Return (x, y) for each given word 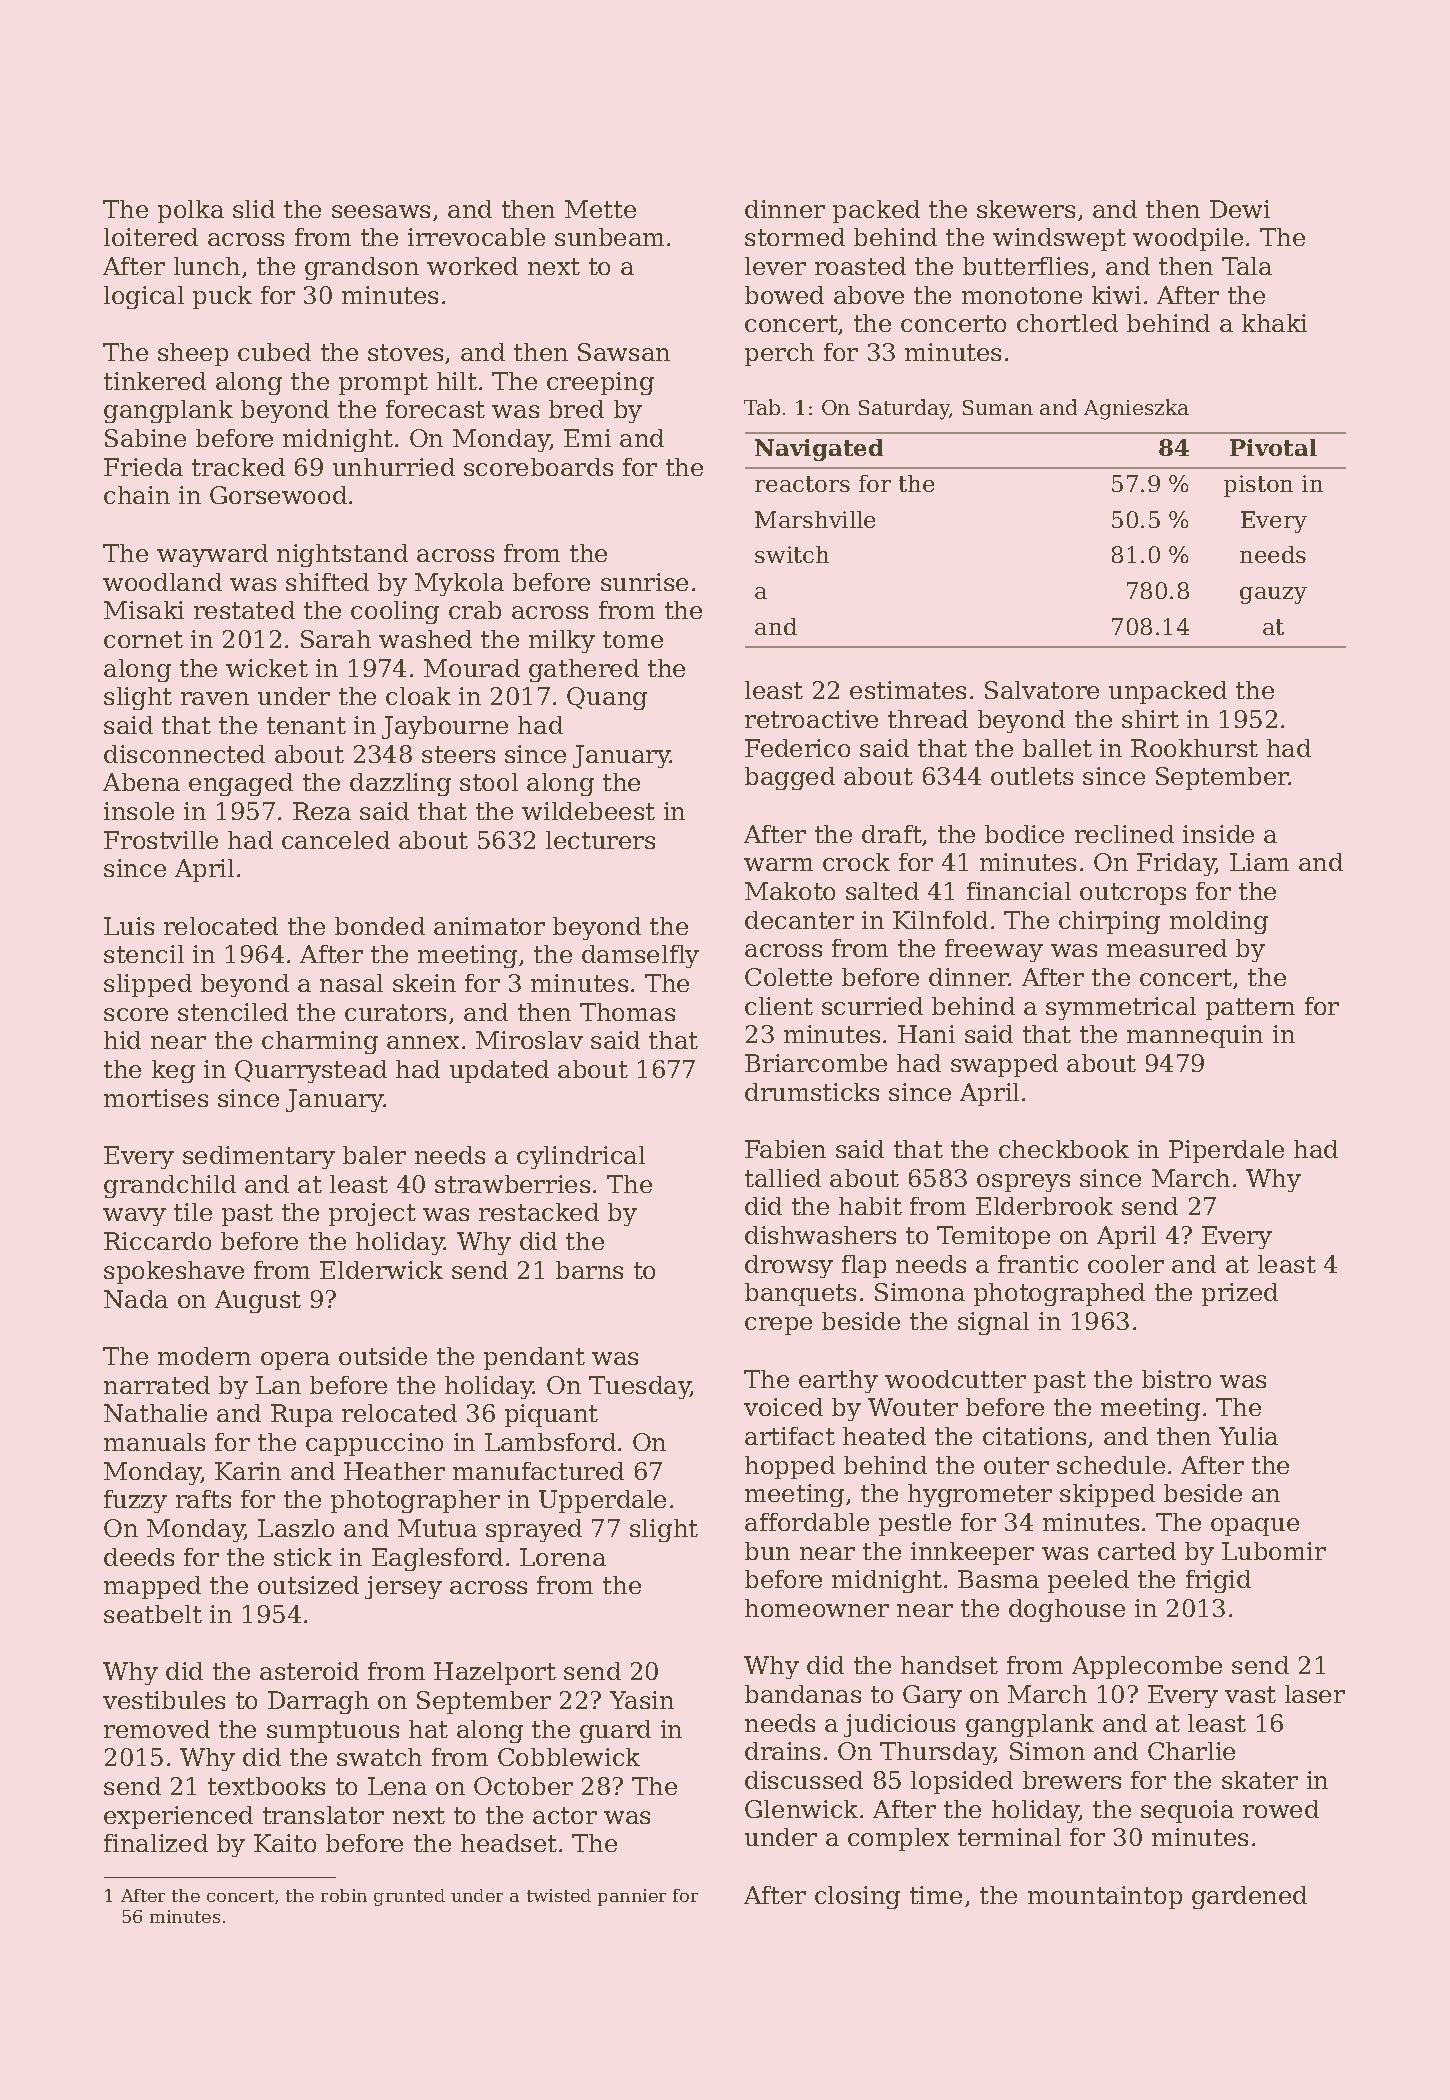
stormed (795, 237)
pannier (632, 1897)
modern (204, 1356)
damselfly (640, 956)
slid (254, 209)
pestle (915, 1524)
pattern (1250, 1009)
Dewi (1240, 209)
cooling (395, 612)
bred (576, 409)
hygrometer (980, 1495)
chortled (1067, 323)
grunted (409, 1897)
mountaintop (1105, 1897)
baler (374, 1155)
